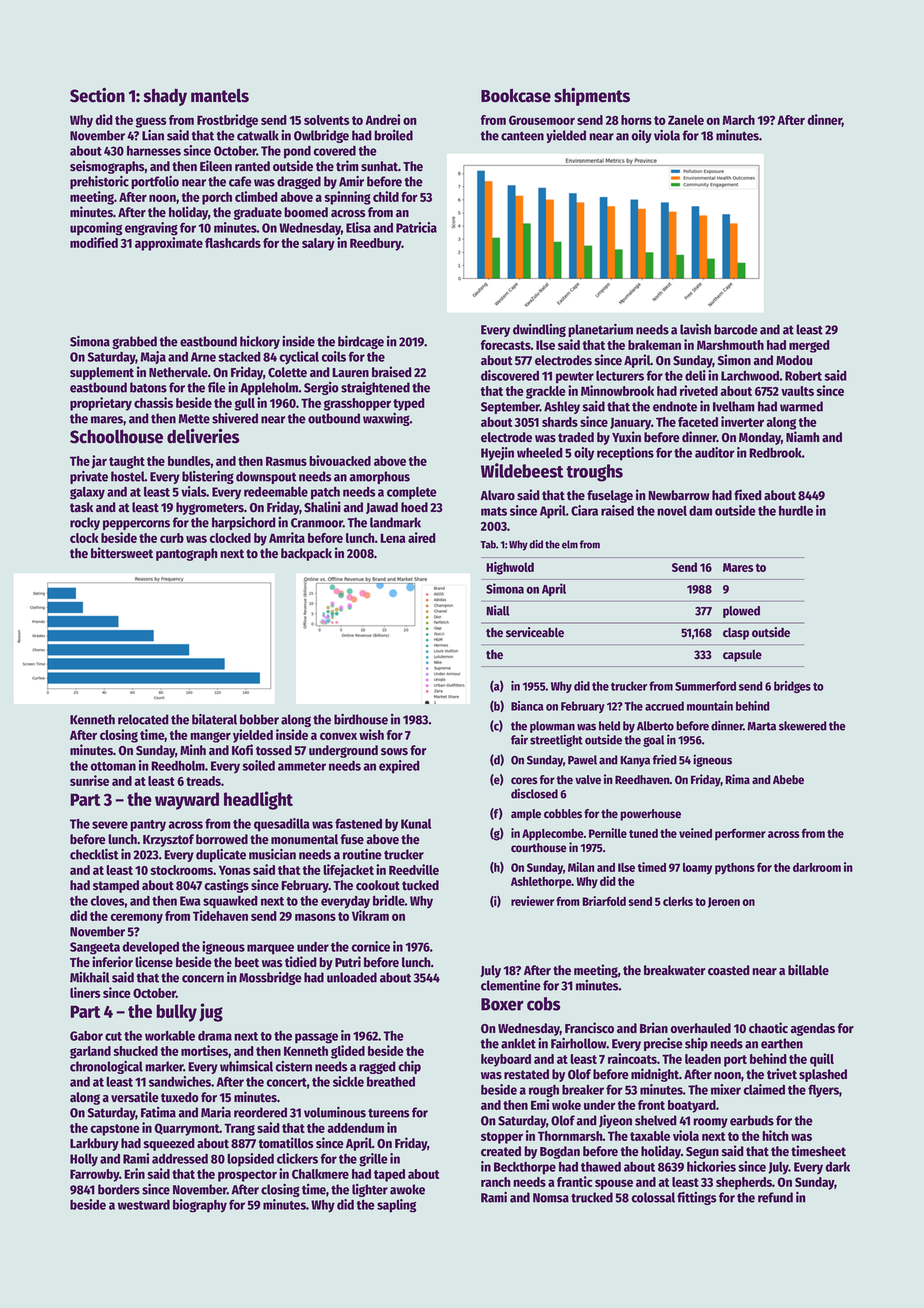 The width and height of the screenshot is (924, 1308). What do you see at coordinates (357, 404) in the screenshot?
I see `grasshopper` at bounding box center [357, 404].
